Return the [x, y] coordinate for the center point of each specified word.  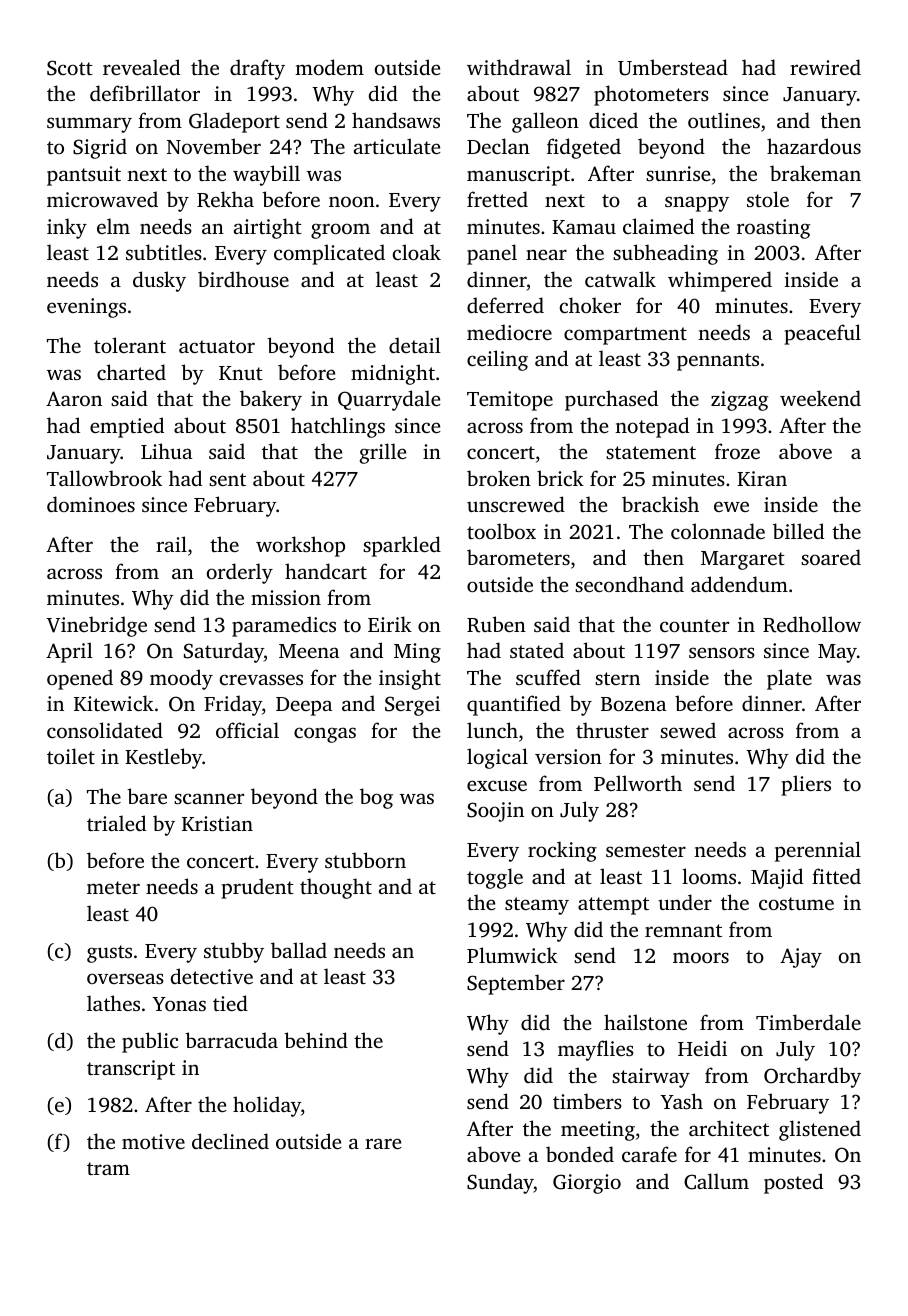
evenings [86, 308]
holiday [267, 1106]
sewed [688, 730]
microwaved [102, 199]
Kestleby [163, 758]
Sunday [500, 1183]
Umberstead [673, 67]
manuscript [518, 176]
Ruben [496, 624]
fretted [497, 199]
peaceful [822, 334]
